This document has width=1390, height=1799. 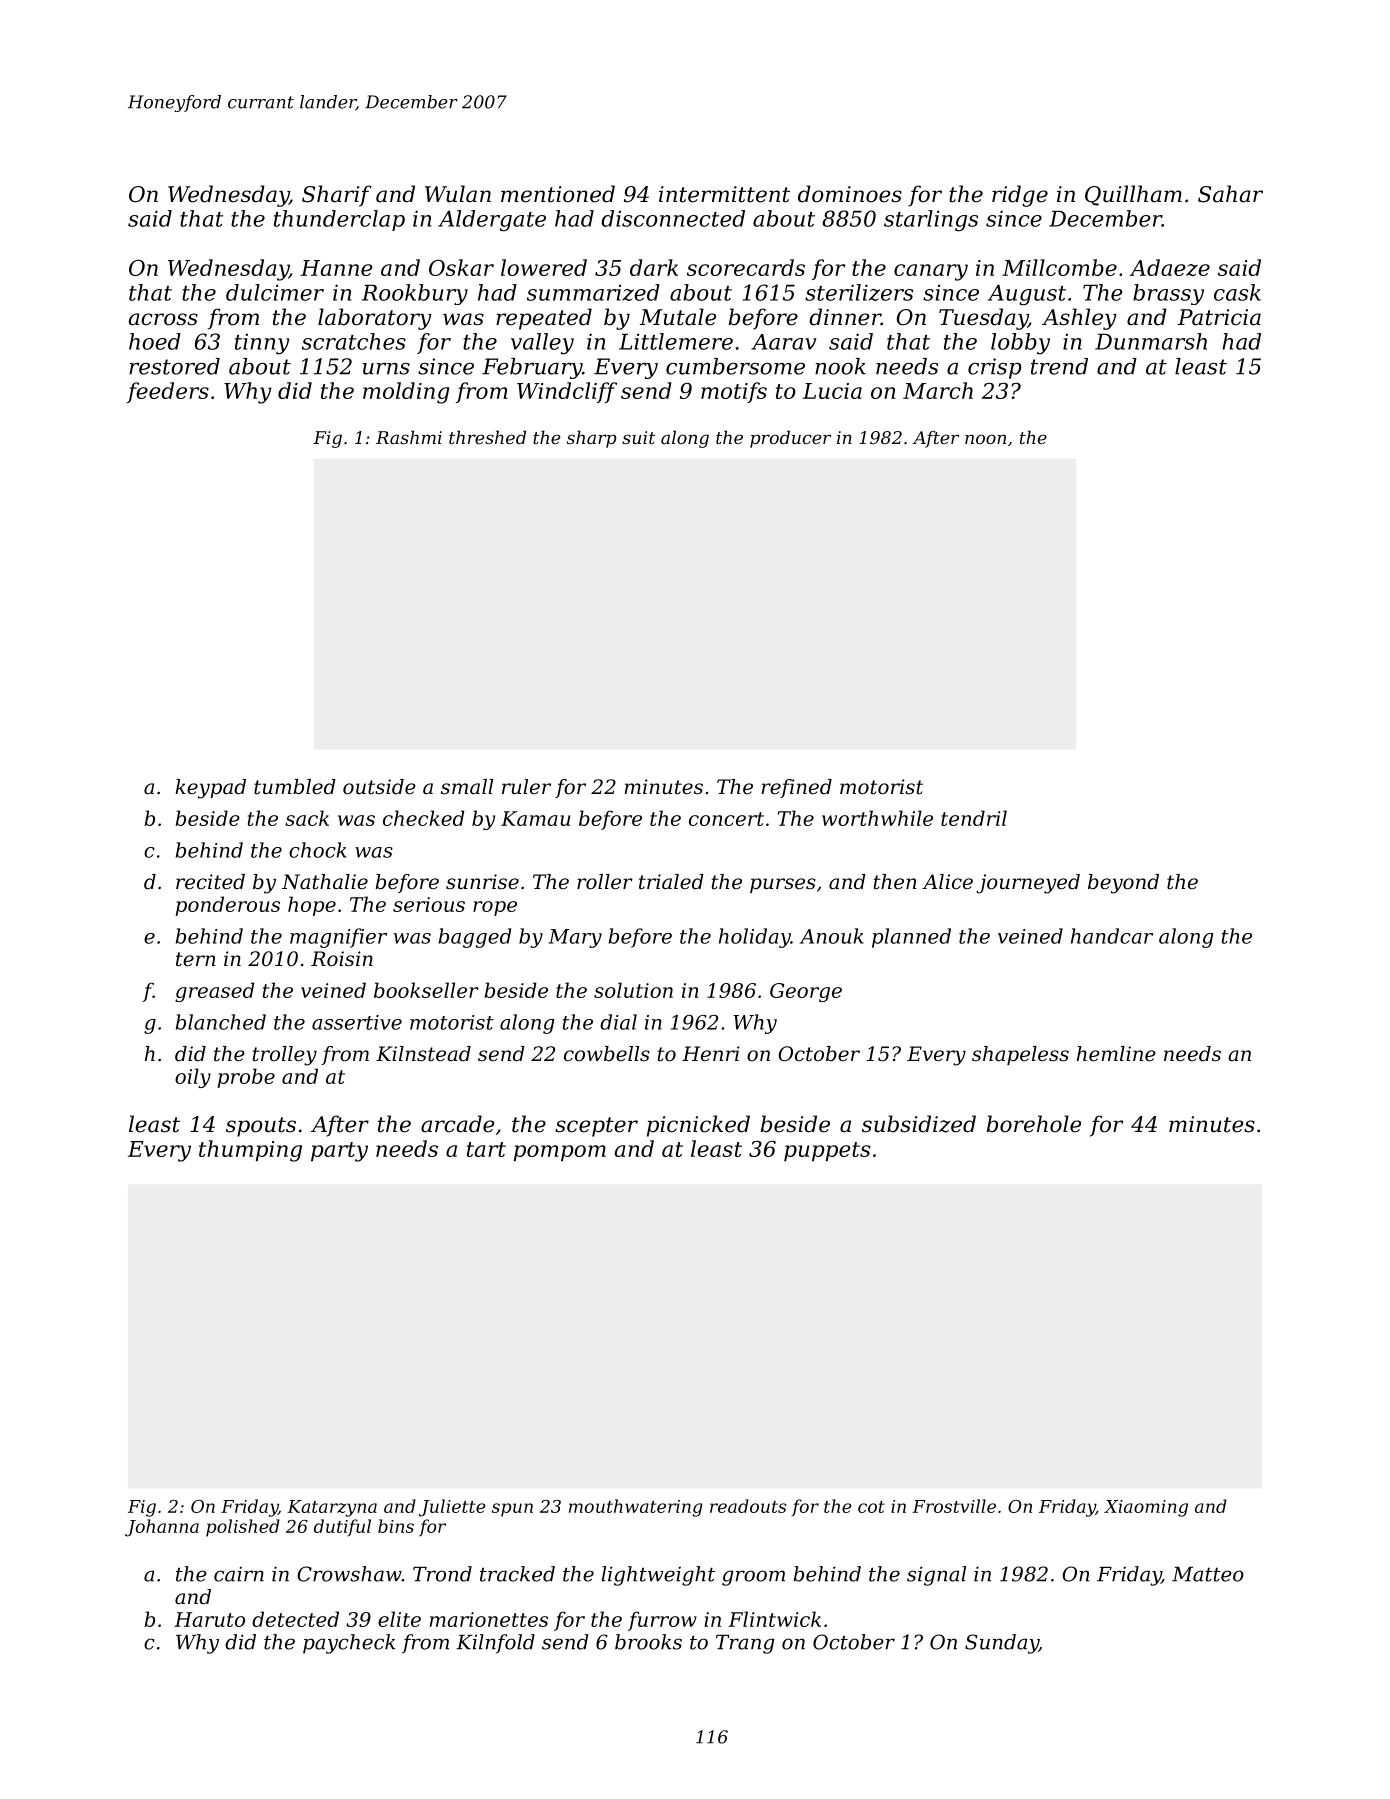 What do you see at coordinates (724, 194) in the document?
I see `intermittent` at bounding box center [724, 194].
